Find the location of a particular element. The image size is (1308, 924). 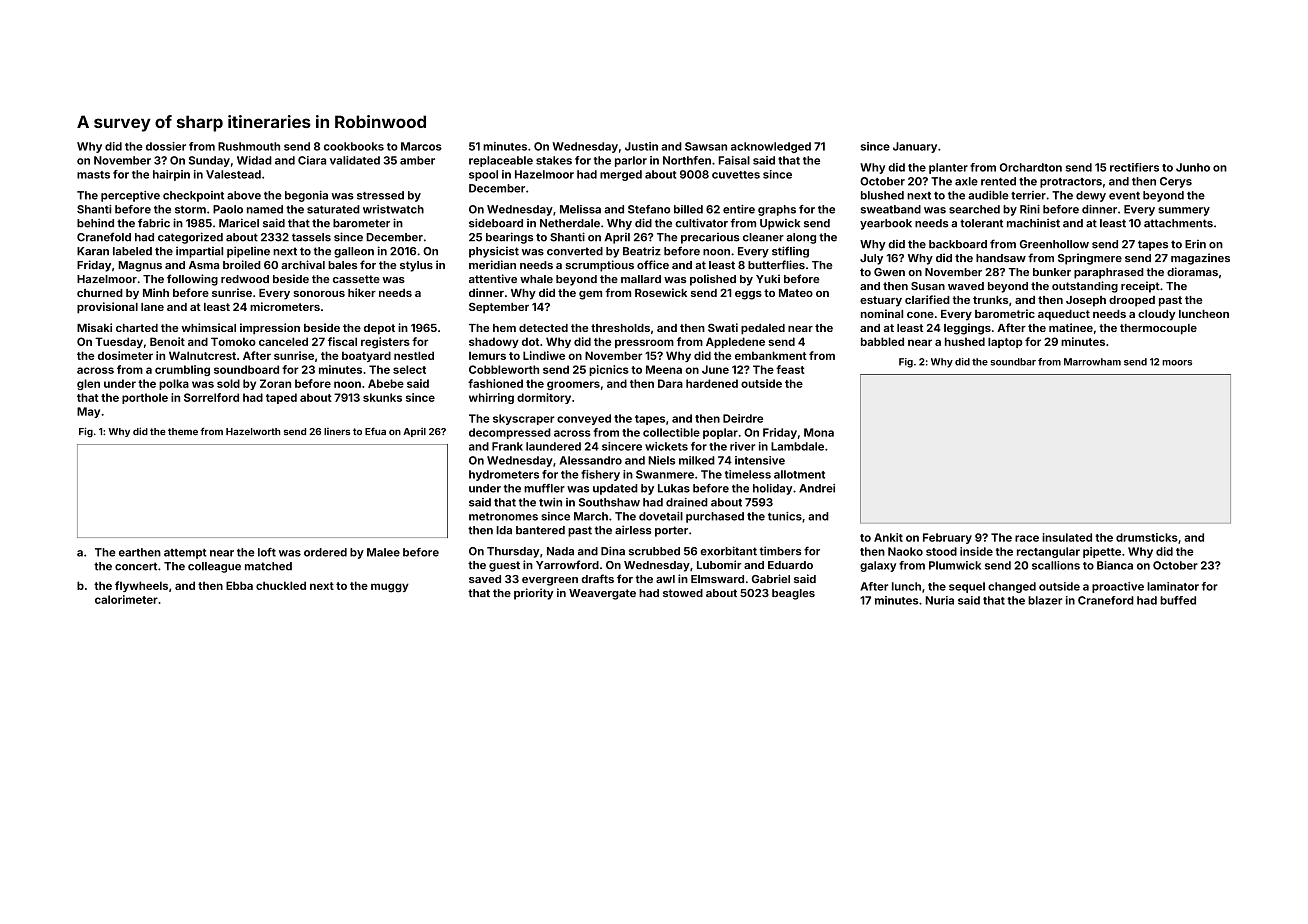

mallard is located at coordinates (641, 279).
